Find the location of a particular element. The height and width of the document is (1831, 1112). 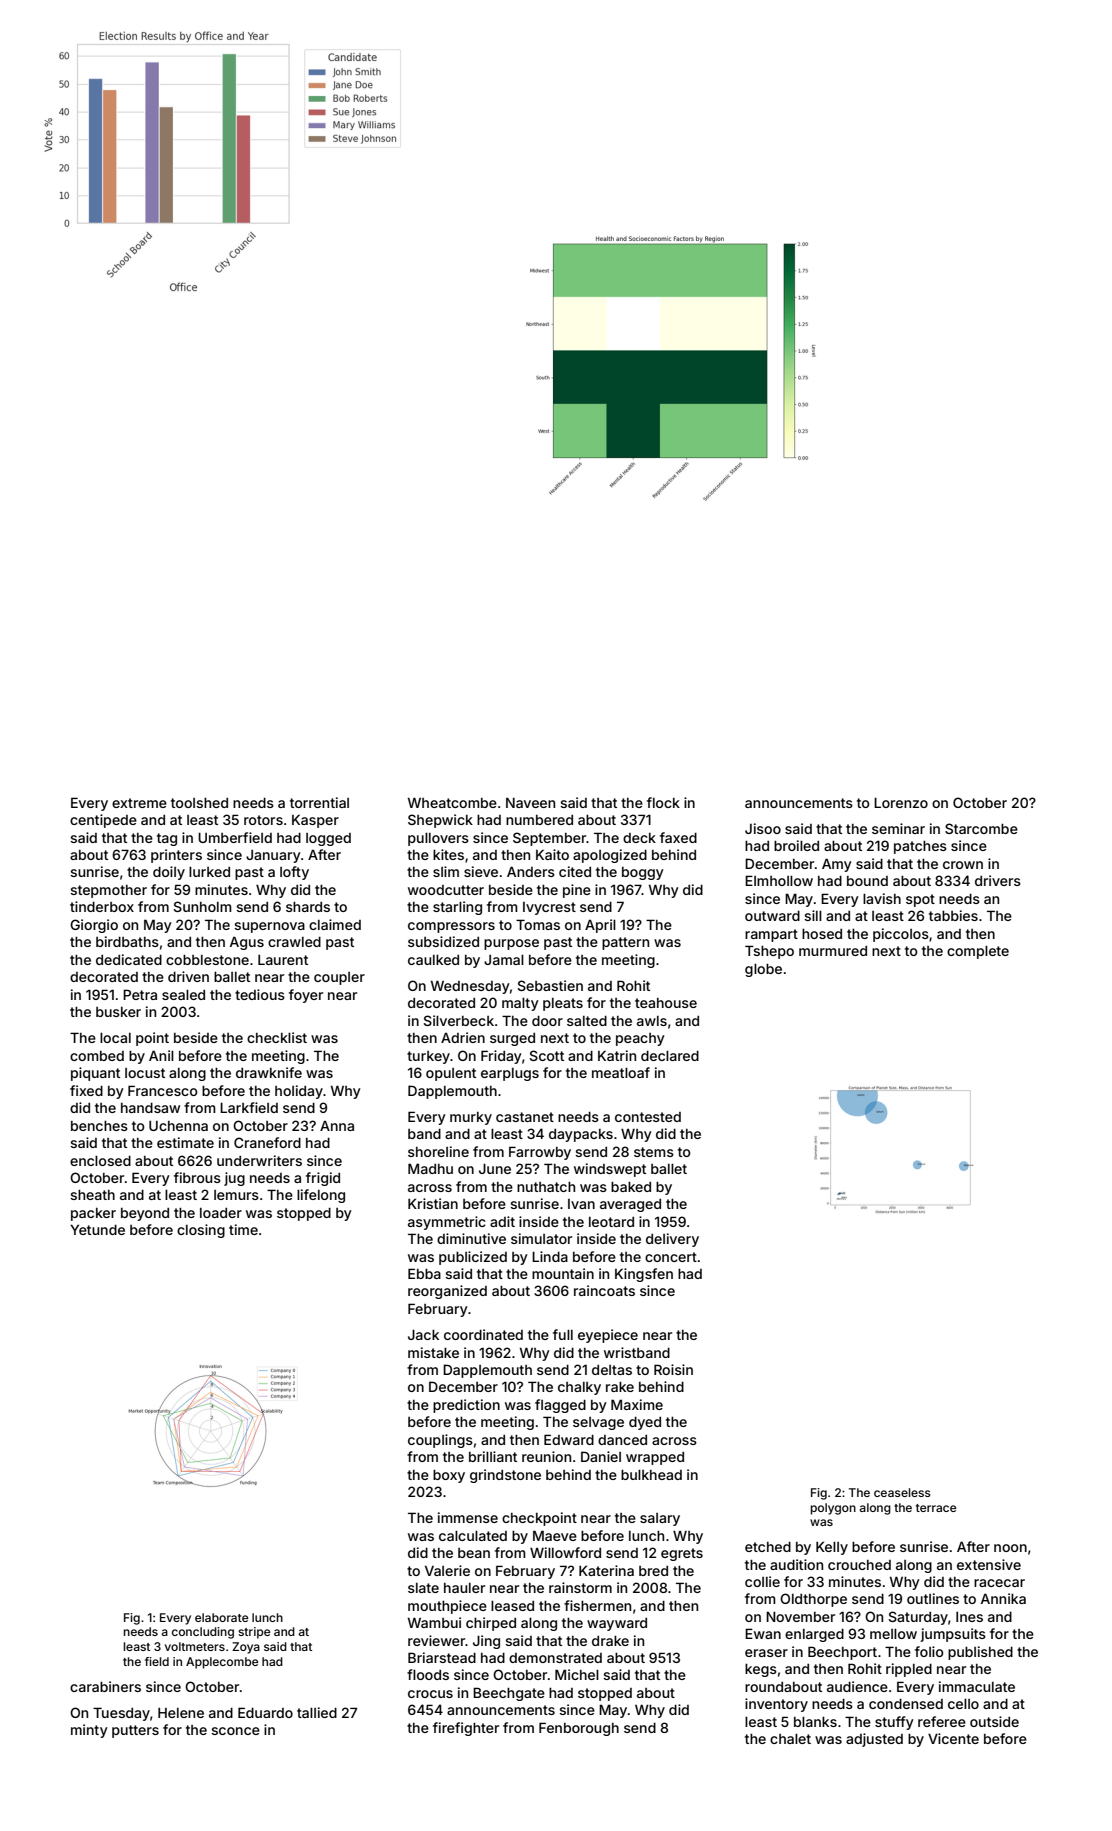

chalet is located at coordinates (790, 1739).
